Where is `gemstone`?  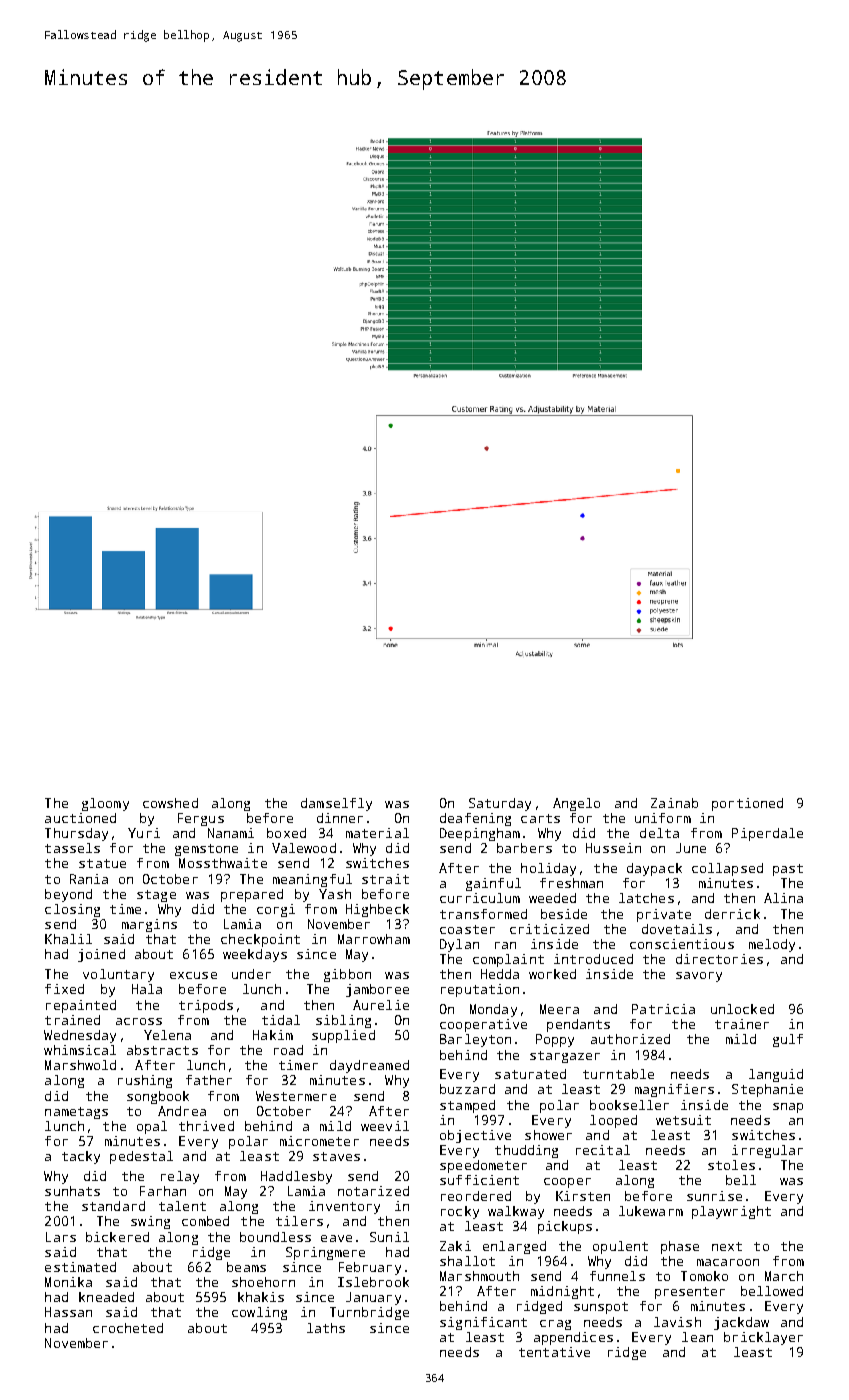 gemstone is located at coordinates (206, 850).
